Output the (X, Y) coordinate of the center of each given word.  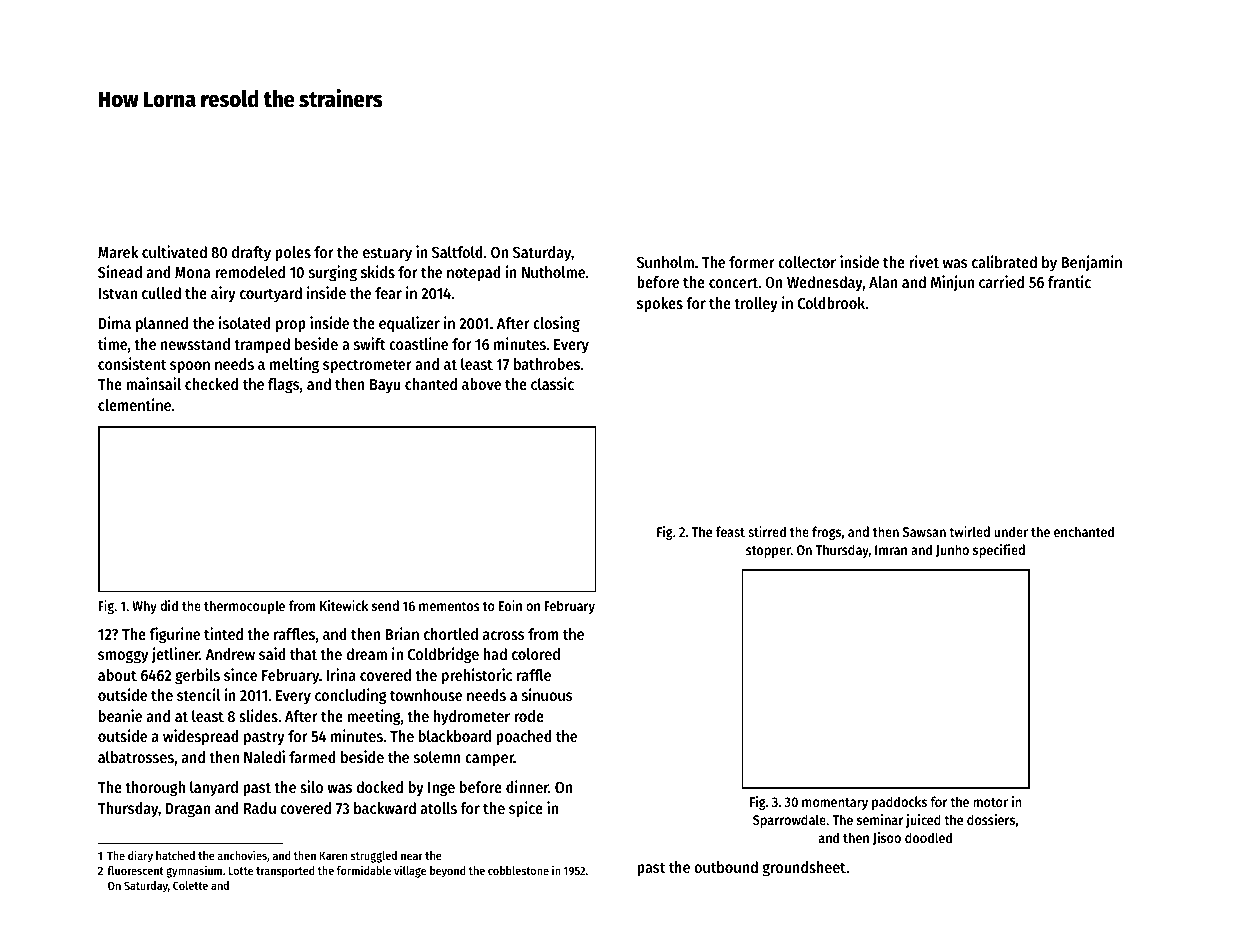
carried (1001, 281)
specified (999, 551)
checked (211, 384)
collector (807, 262)
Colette (190, 885)
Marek (118, 252)
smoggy (123, 657)
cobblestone (518, 870)
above (481, 384)
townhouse (426, 695)
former (752, 262)
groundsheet (804, 869)
